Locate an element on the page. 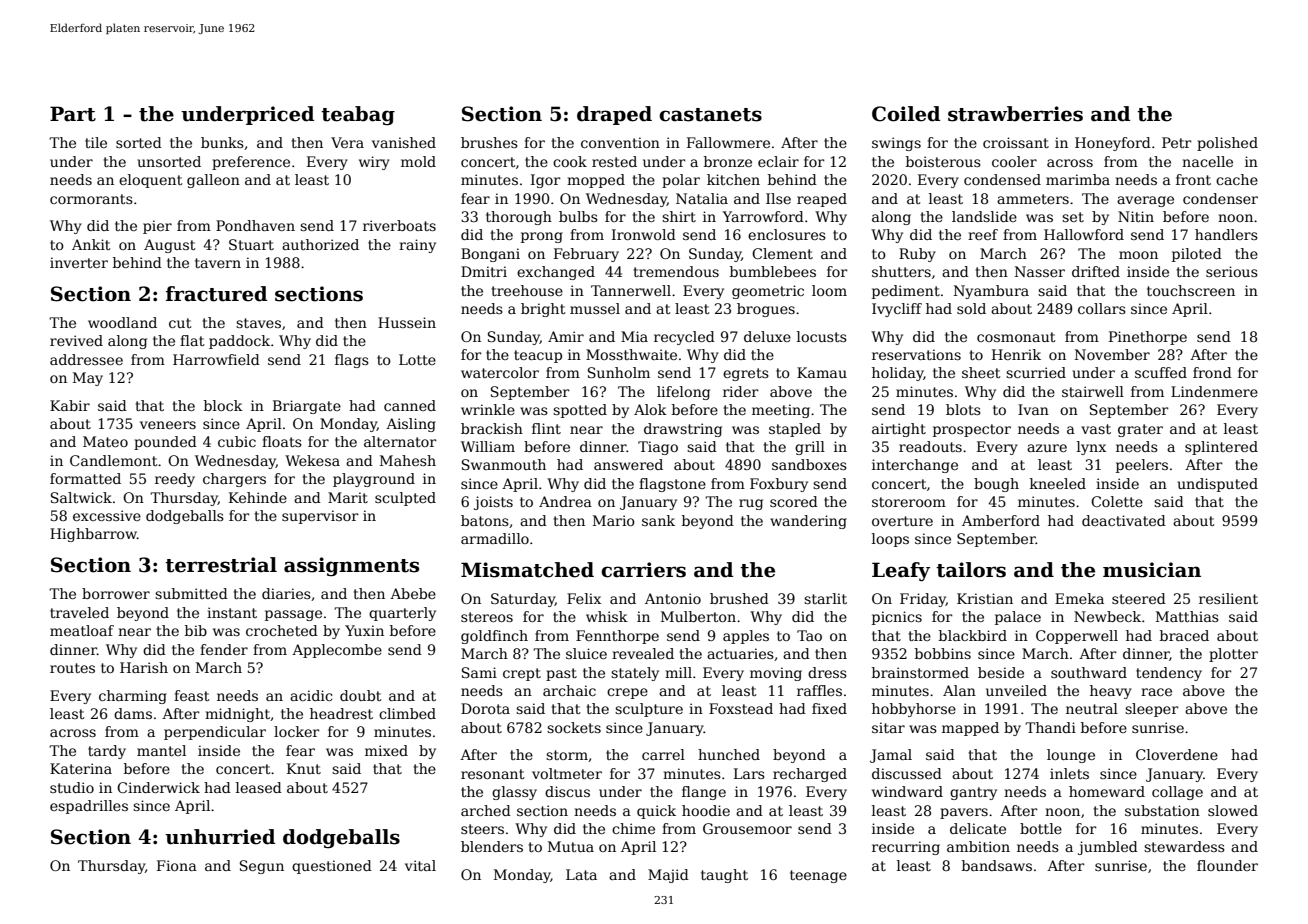 This image has height=924, width=1308. hunched is located at coordinates (729, 754).
